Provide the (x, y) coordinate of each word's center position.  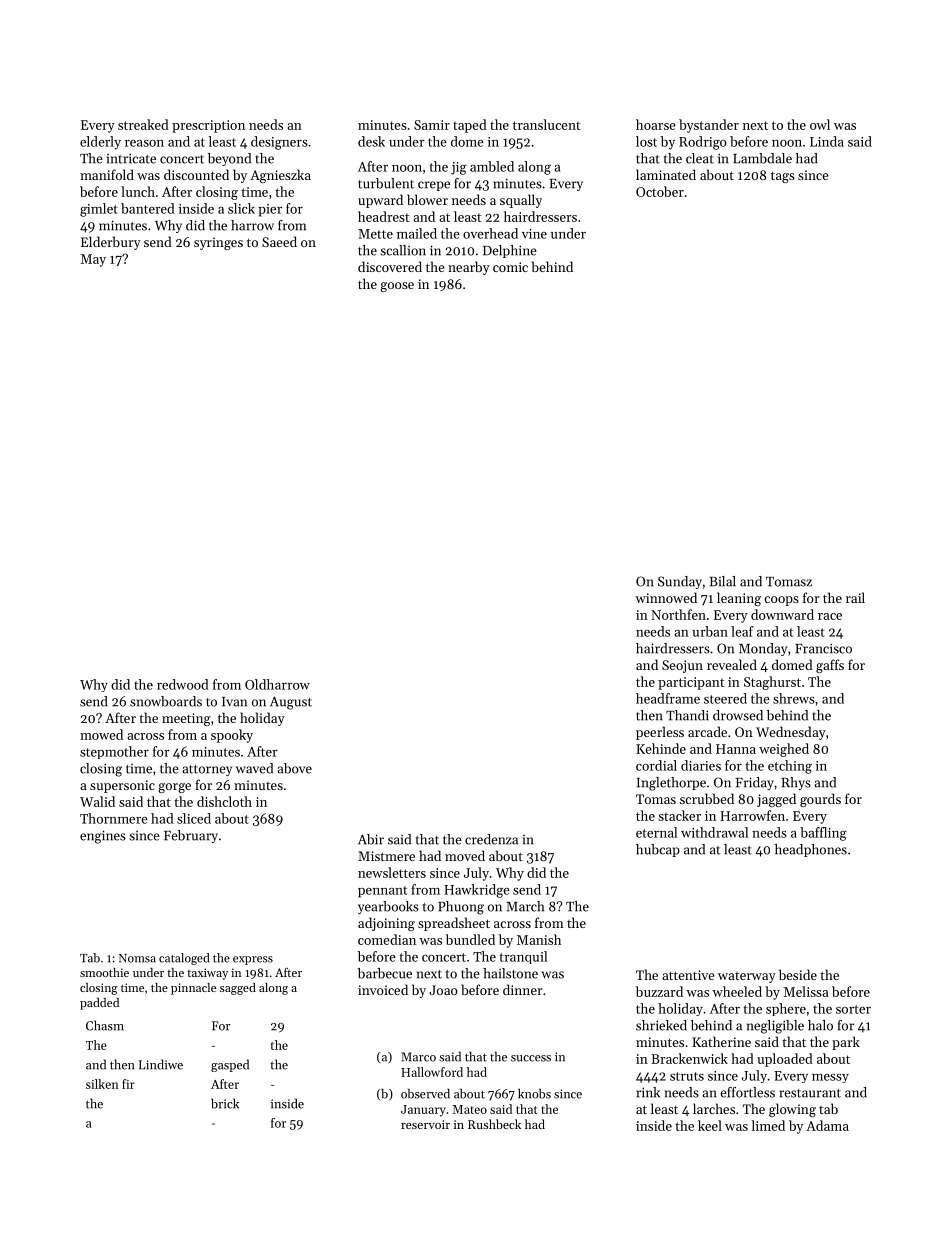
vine (534, 234)
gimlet (99, 210)
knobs (534, 1093)
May (93, 260)
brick (225, 1103)
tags (783, 177)
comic (510, 267)
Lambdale (762, 158)
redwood (183, 684)
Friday (755, 783)
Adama (827, 1125)
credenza (491, 839)
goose (397, 287)
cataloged (184, 959)
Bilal (723, 581)
